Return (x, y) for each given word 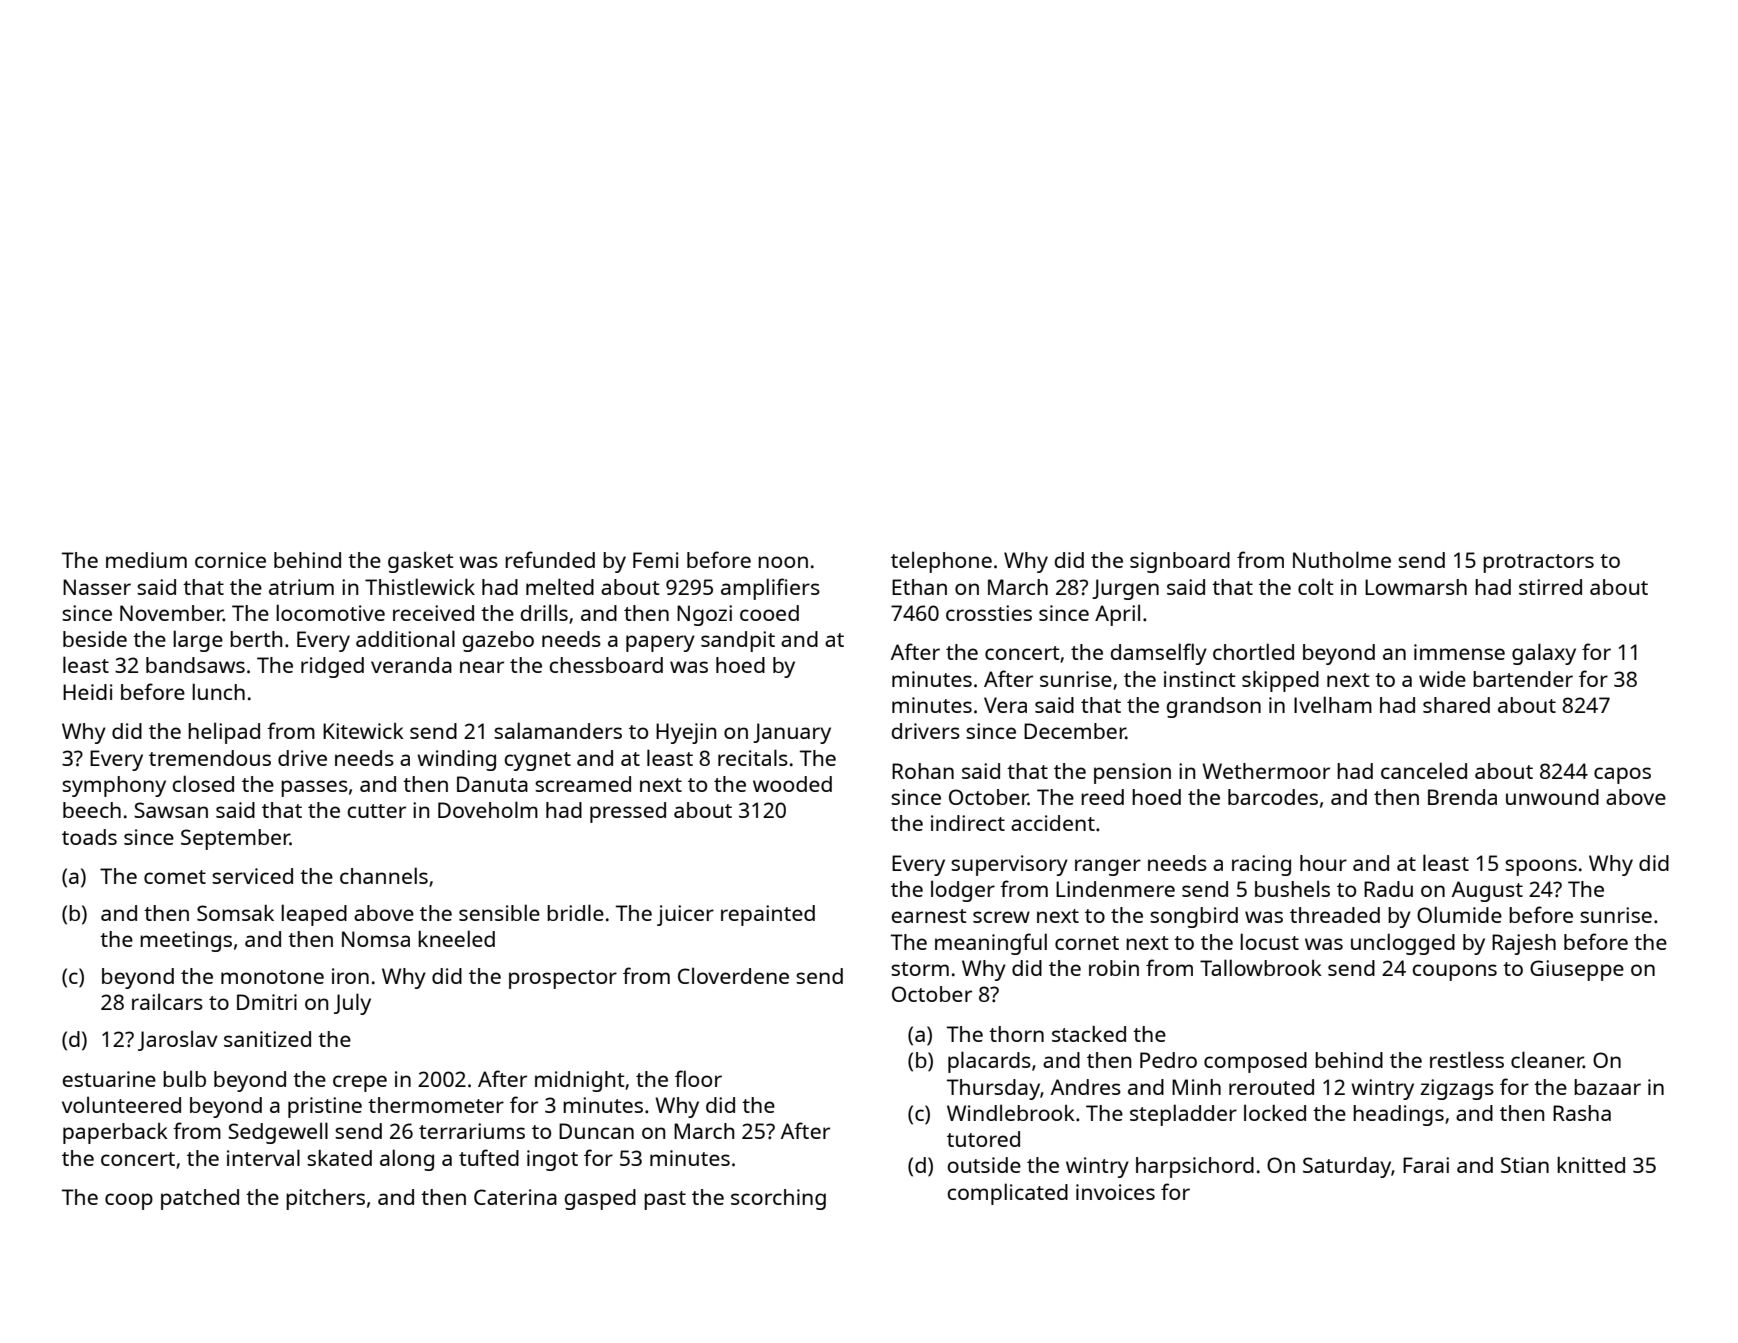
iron (350, 976)
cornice (230, 560)
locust (1269, 941)
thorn (1016, 1034)
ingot (552, 1160)
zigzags (1457, 1089)
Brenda (1462, 797)
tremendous (210, 758)
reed (1102, 797)
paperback (115, 1133)
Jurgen (1125, 589)
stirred (1550, 587)
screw (1001, 917)
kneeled (456, 938)
